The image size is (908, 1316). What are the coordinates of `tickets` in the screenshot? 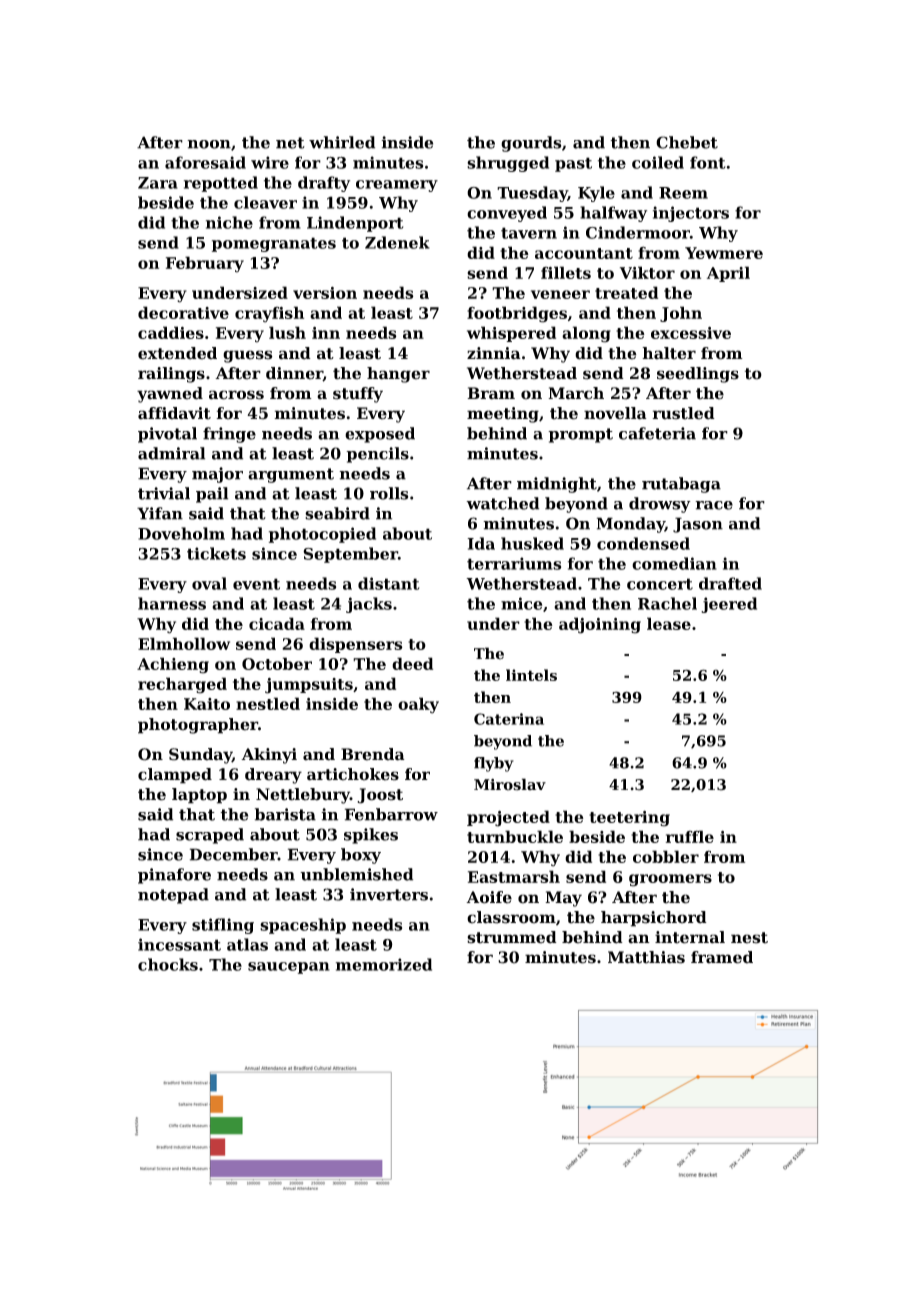 It's located at (216, 553).
